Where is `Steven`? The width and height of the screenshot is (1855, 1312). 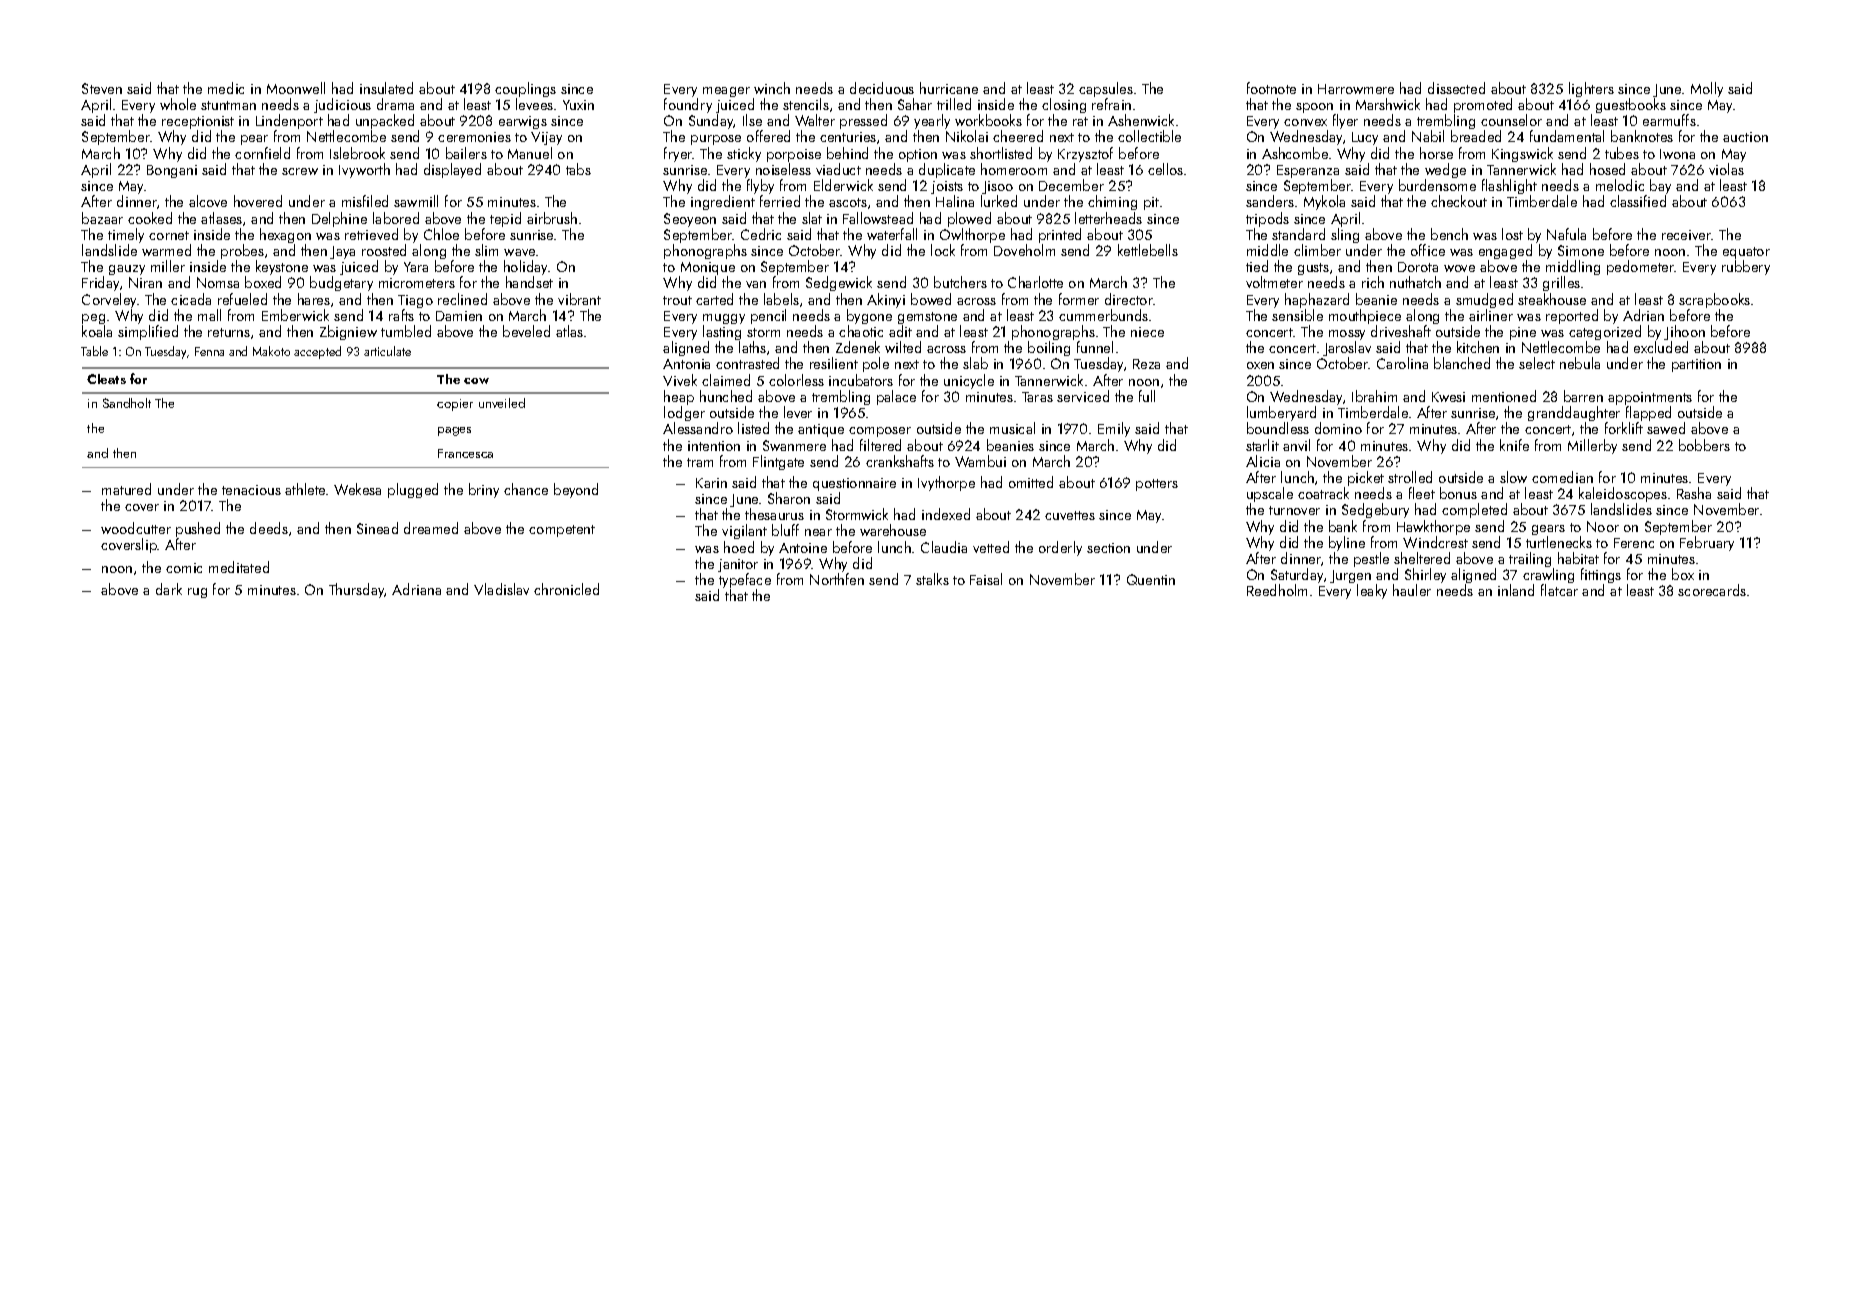
Steven is located at coordinates (102, 88).
